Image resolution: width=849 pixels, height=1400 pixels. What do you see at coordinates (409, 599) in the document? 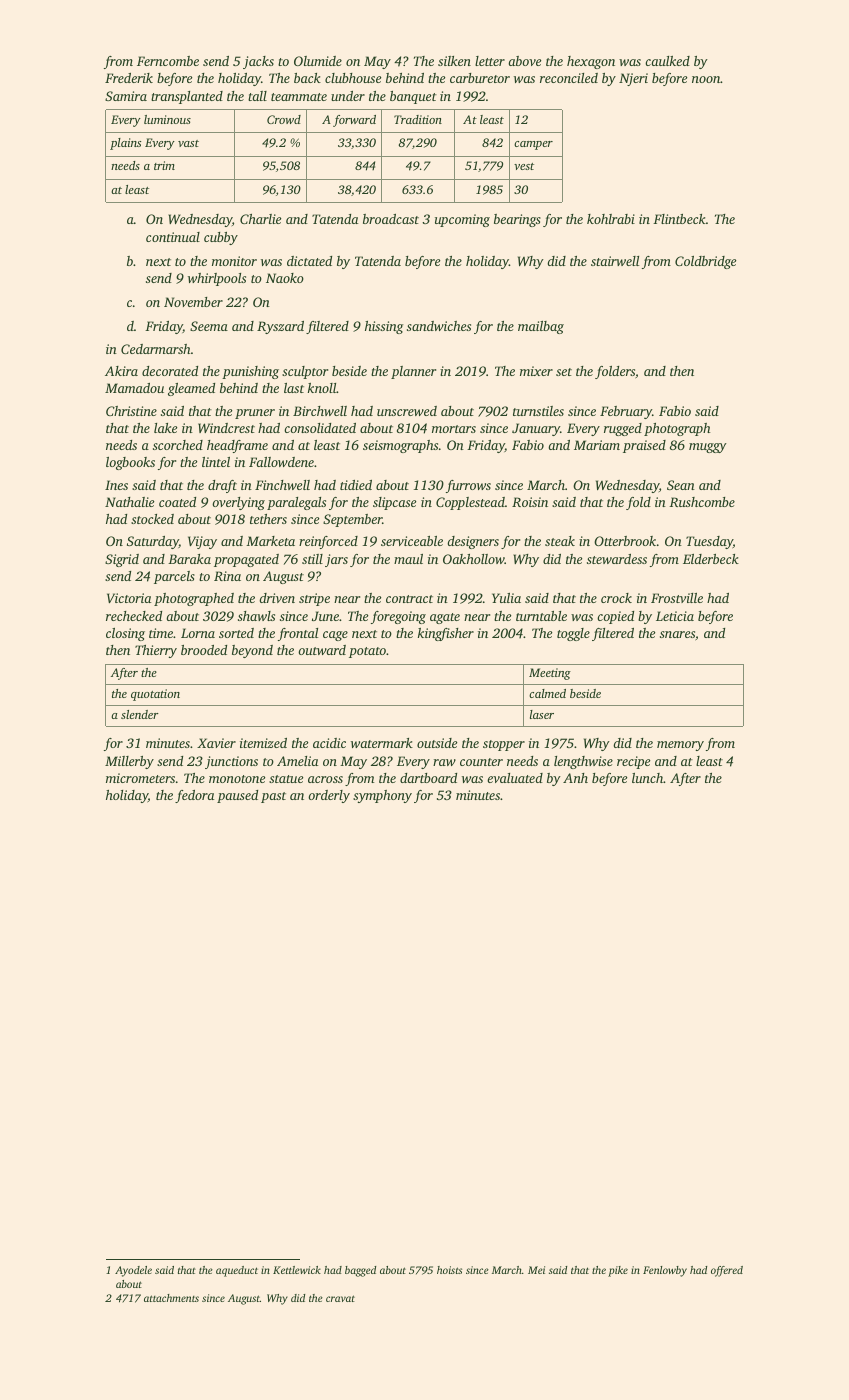
I see `contract` at bounding box center [409, 599].
